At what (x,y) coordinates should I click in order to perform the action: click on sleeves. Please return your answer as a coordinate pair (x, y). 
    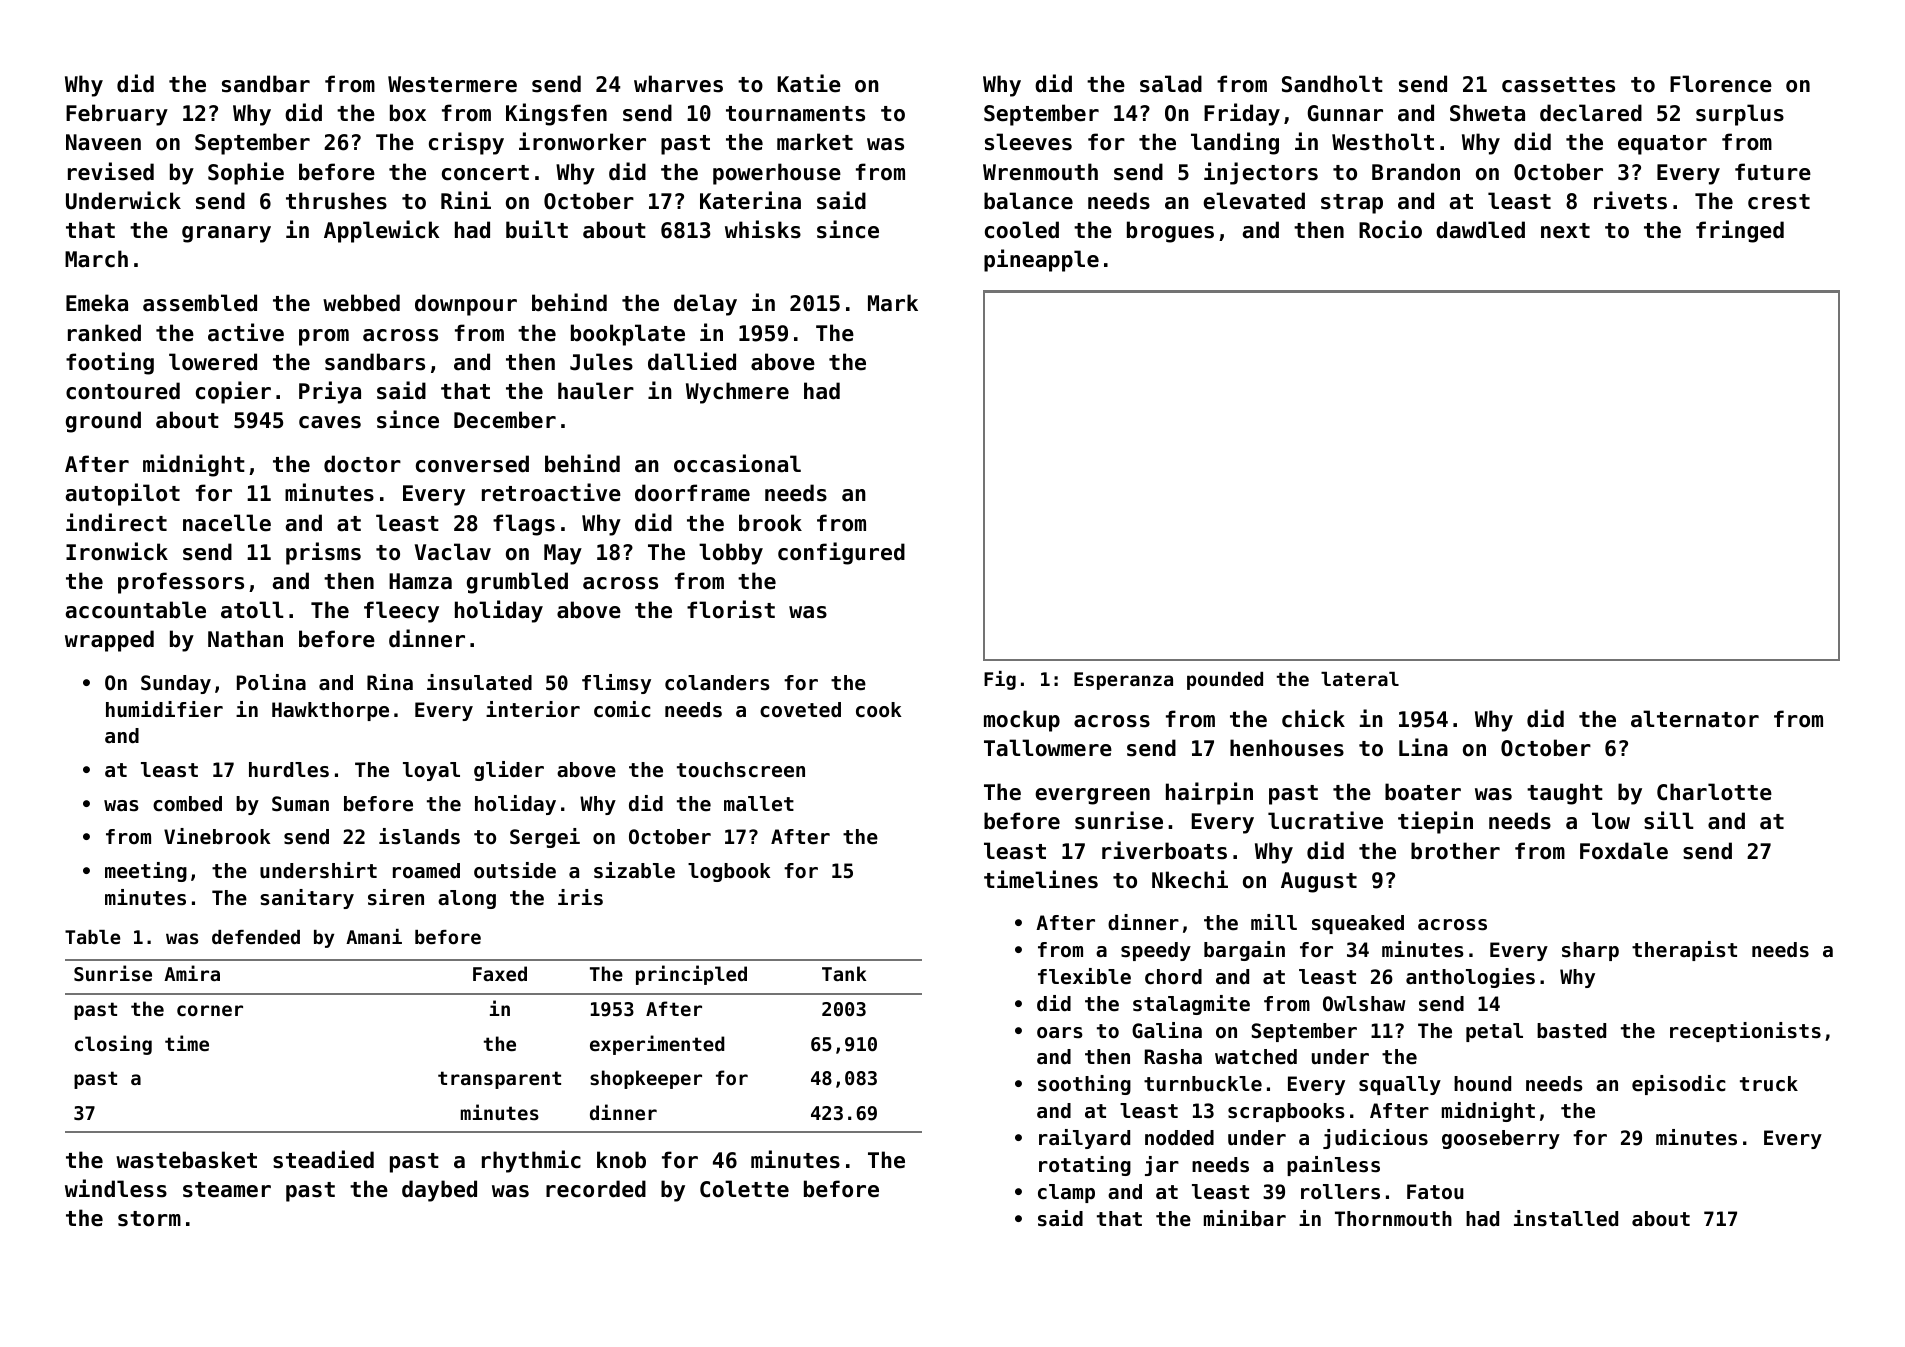
    Looking at the image, I should click on (1028, 142).
